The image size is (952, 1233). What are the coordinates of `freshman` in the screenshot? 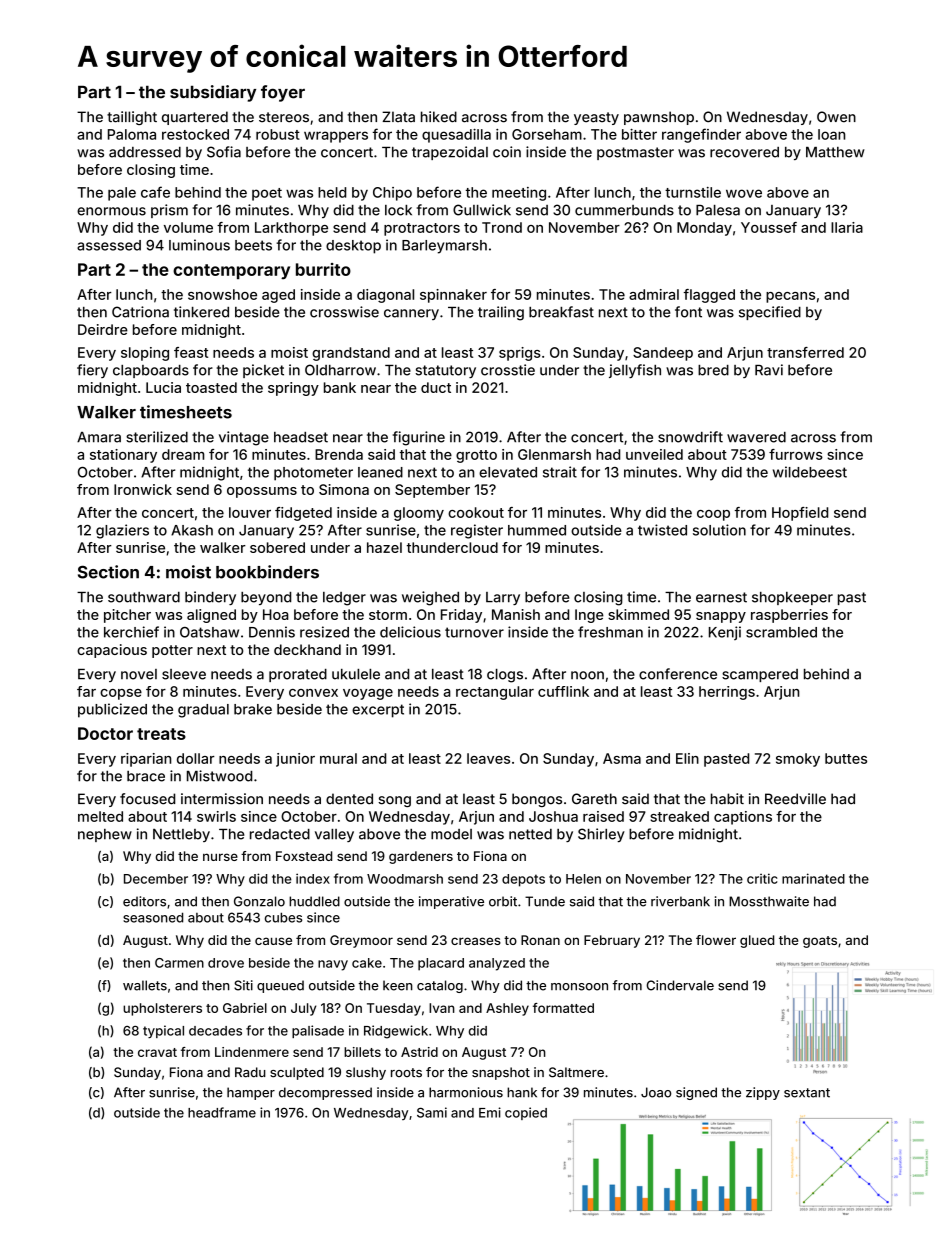 It's located at (610, 632).
